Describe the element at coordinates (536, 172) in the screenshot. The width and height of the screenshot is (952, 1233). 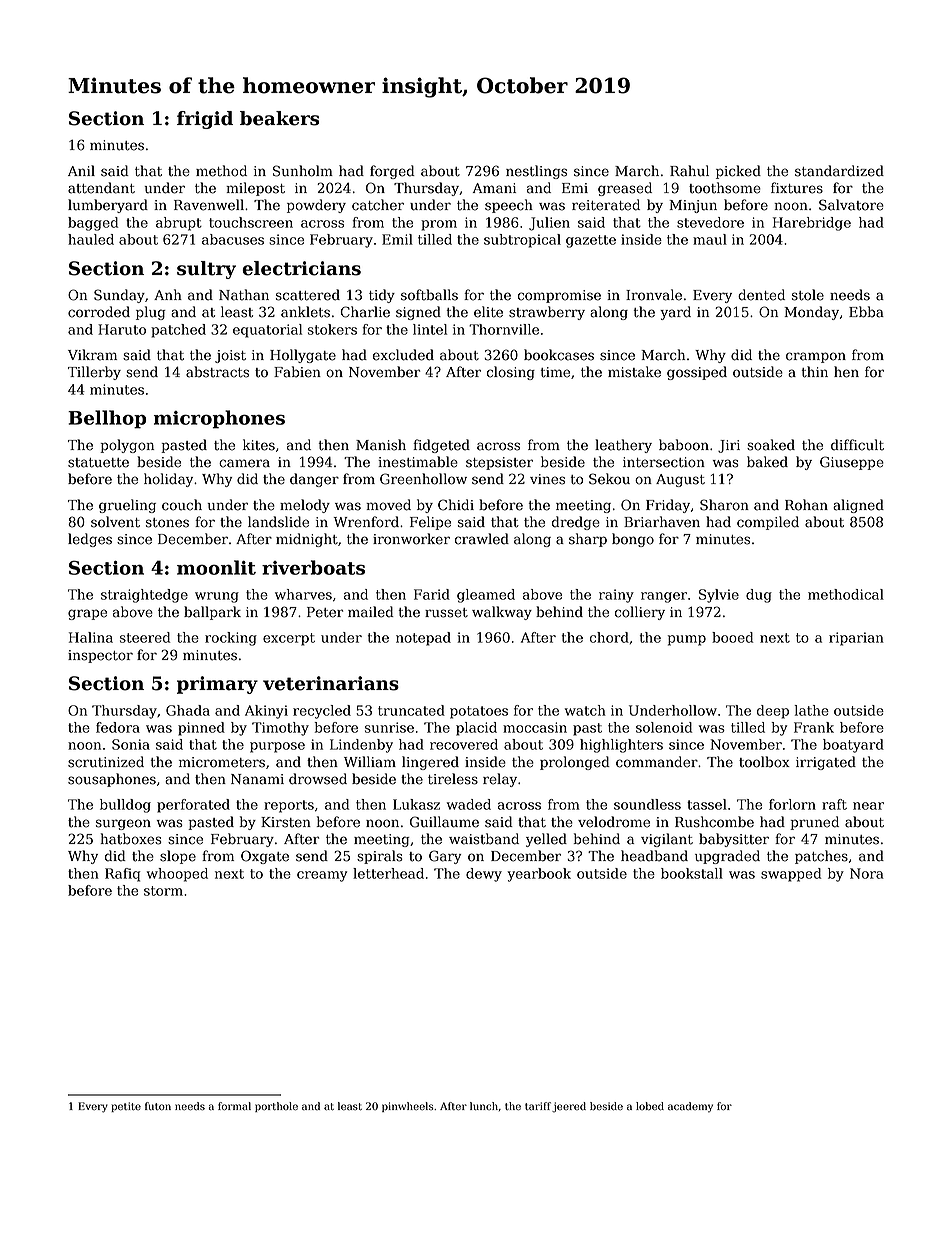
I see `nestlings` at that location.
